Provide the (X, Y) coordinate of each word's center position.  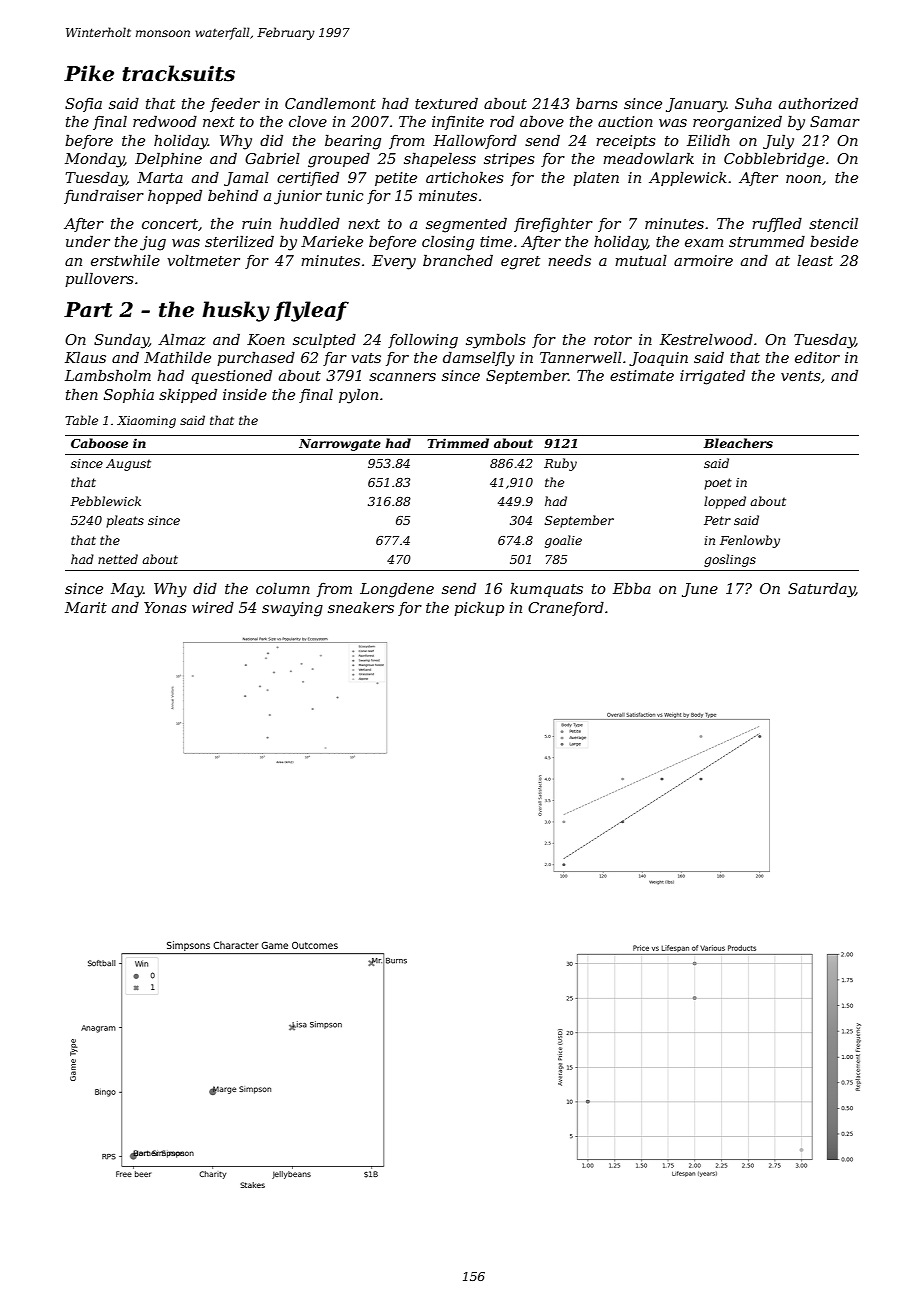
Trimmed (458, 443)
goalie (563, 541)
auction (625, 121)
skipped (188, 395)
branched (458, 260)
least (815, 260)
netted (118, 559)
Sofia (83, 105)
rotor (613, 340)
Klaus (85, 357)
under (88, 241)
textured (446, 103)
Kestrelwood (706, 339)
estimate (642, 375)
